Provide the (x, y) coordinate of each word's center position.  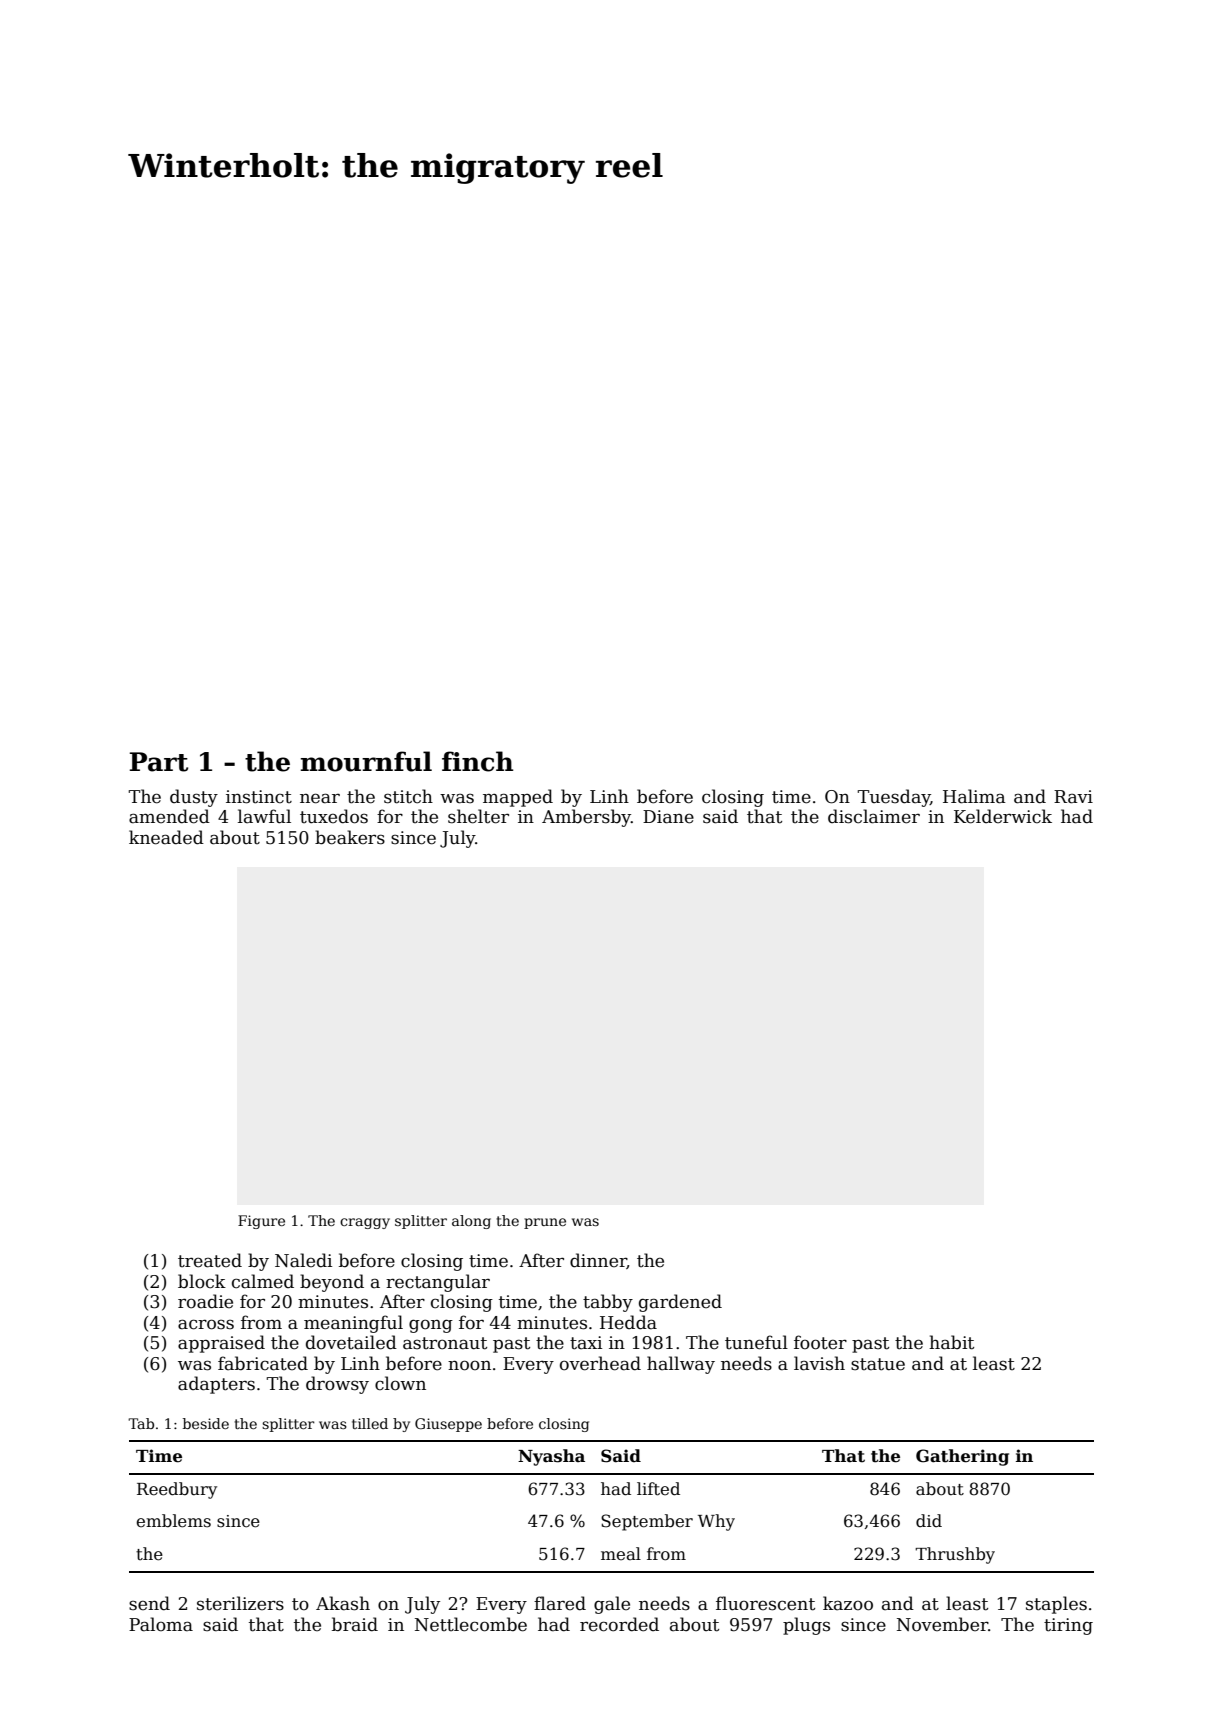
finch (477, 761)
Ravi (1073, 797)
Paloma (161, 1624)
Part (159, 762)
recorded (619, 1624)
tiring (1068, 1626)
